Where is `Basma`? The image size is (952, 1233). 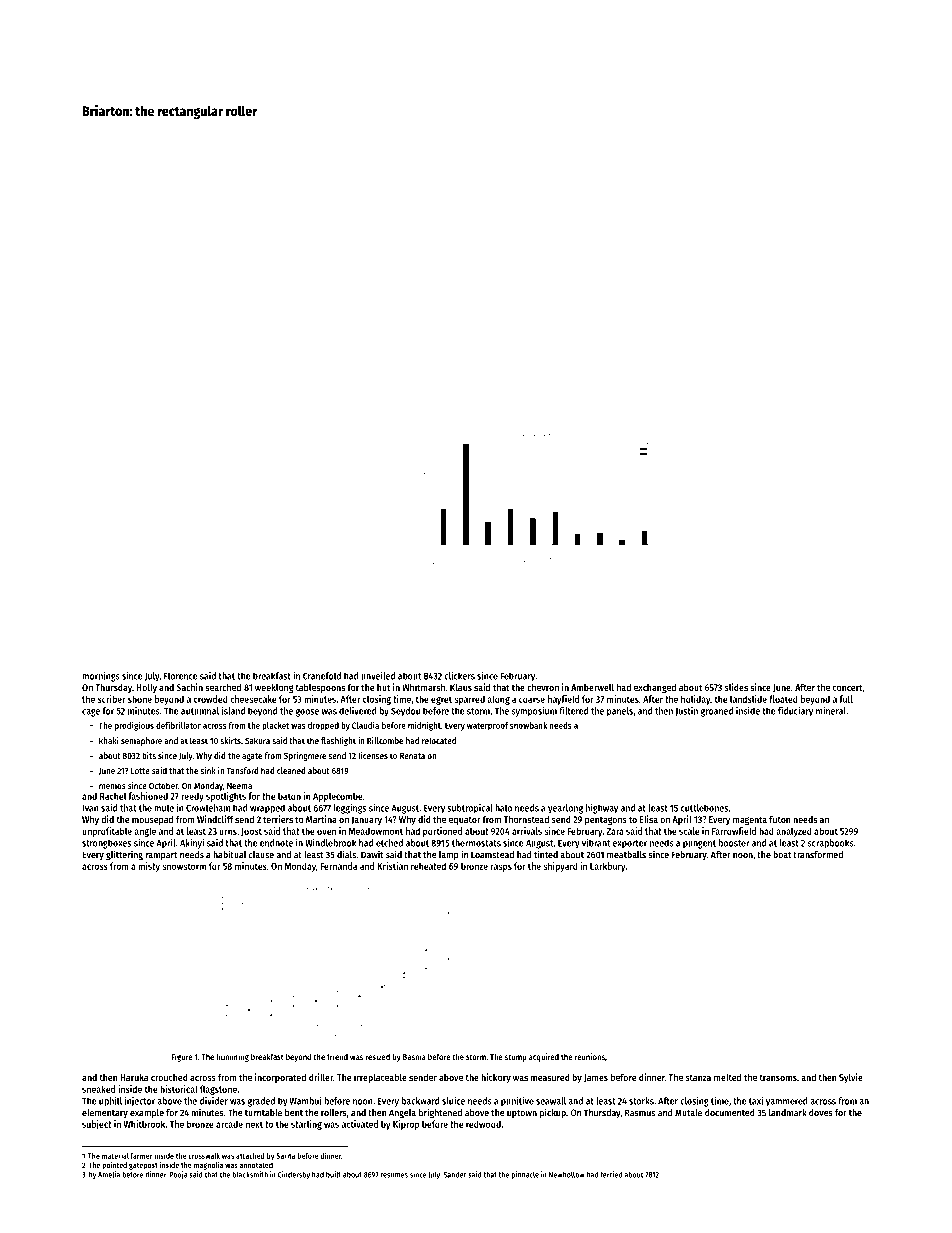 Basma is located at coordinates (414, 1057).
